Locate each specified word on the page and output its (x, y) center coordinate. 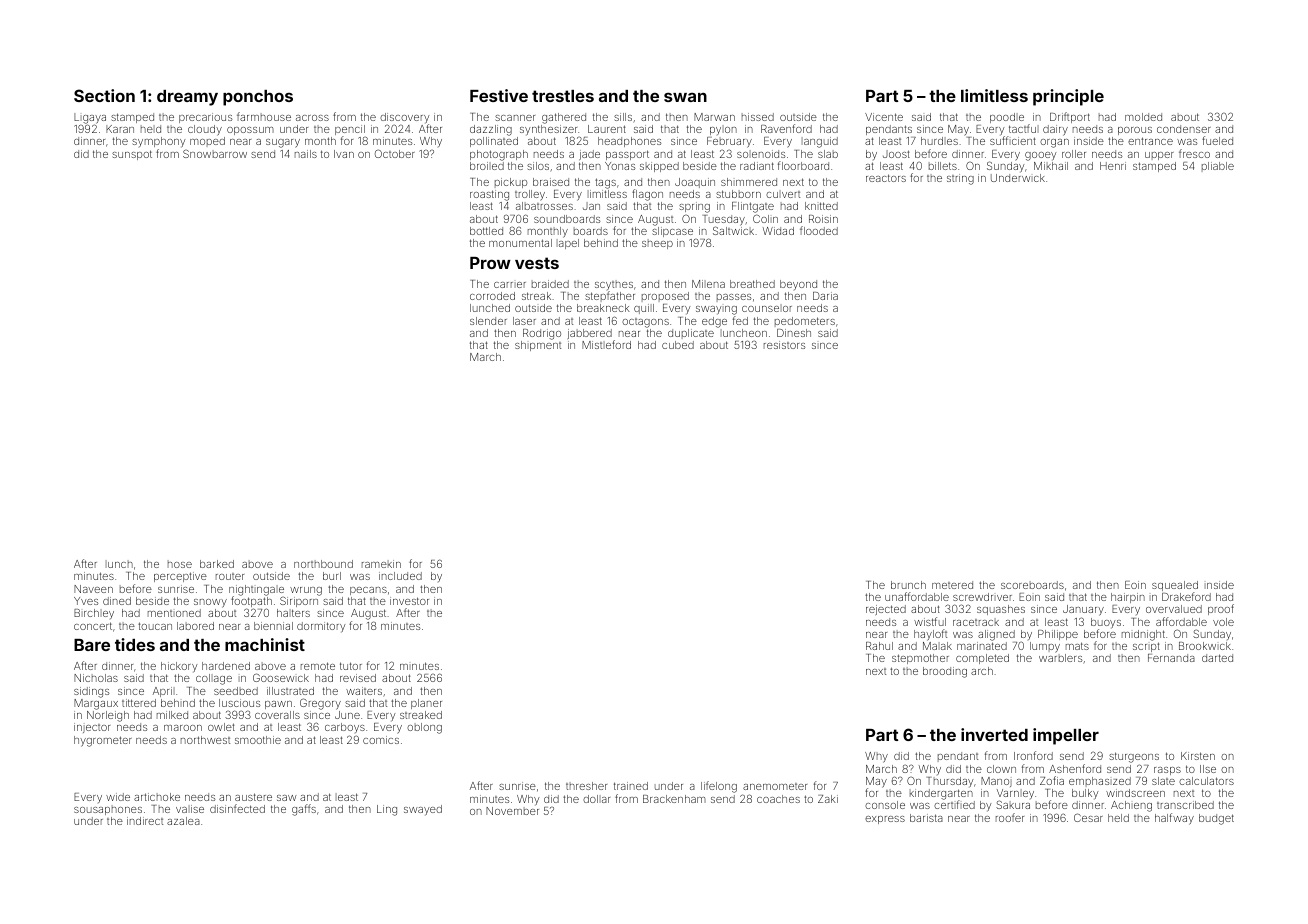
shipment (538, 346)
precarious (205, 118)
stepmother (920, 659)
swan (685, 97)
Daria (825, 296)
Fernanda (1171, 658)
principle (1068, 97)
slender (488, 321)
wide (118, 797)
